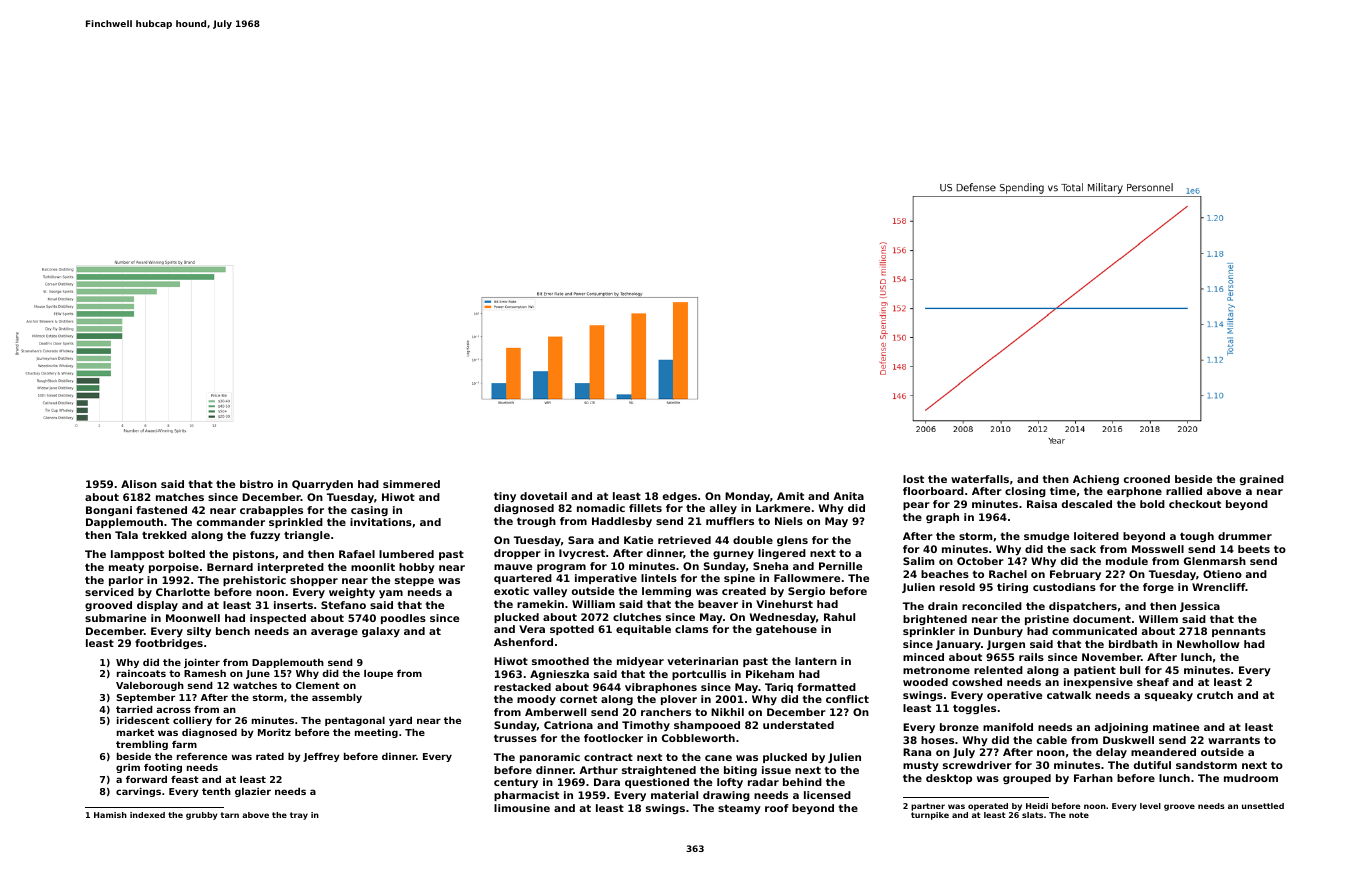  What do you see at coordinates (515, 738) in the page?
I see `trusses` at bounding box center [515, 738].
